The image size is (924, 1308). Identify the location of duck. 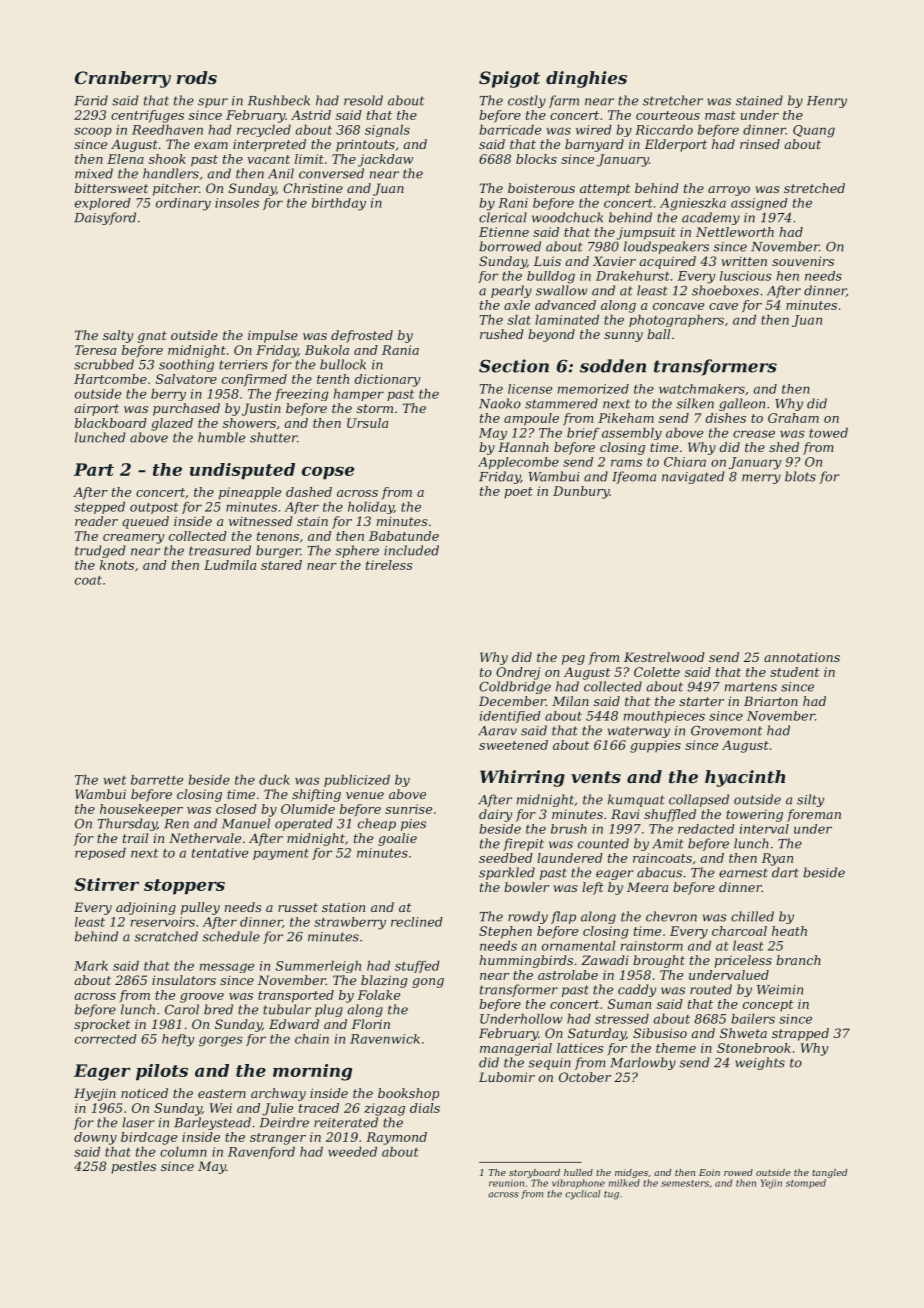
(274, 780).
